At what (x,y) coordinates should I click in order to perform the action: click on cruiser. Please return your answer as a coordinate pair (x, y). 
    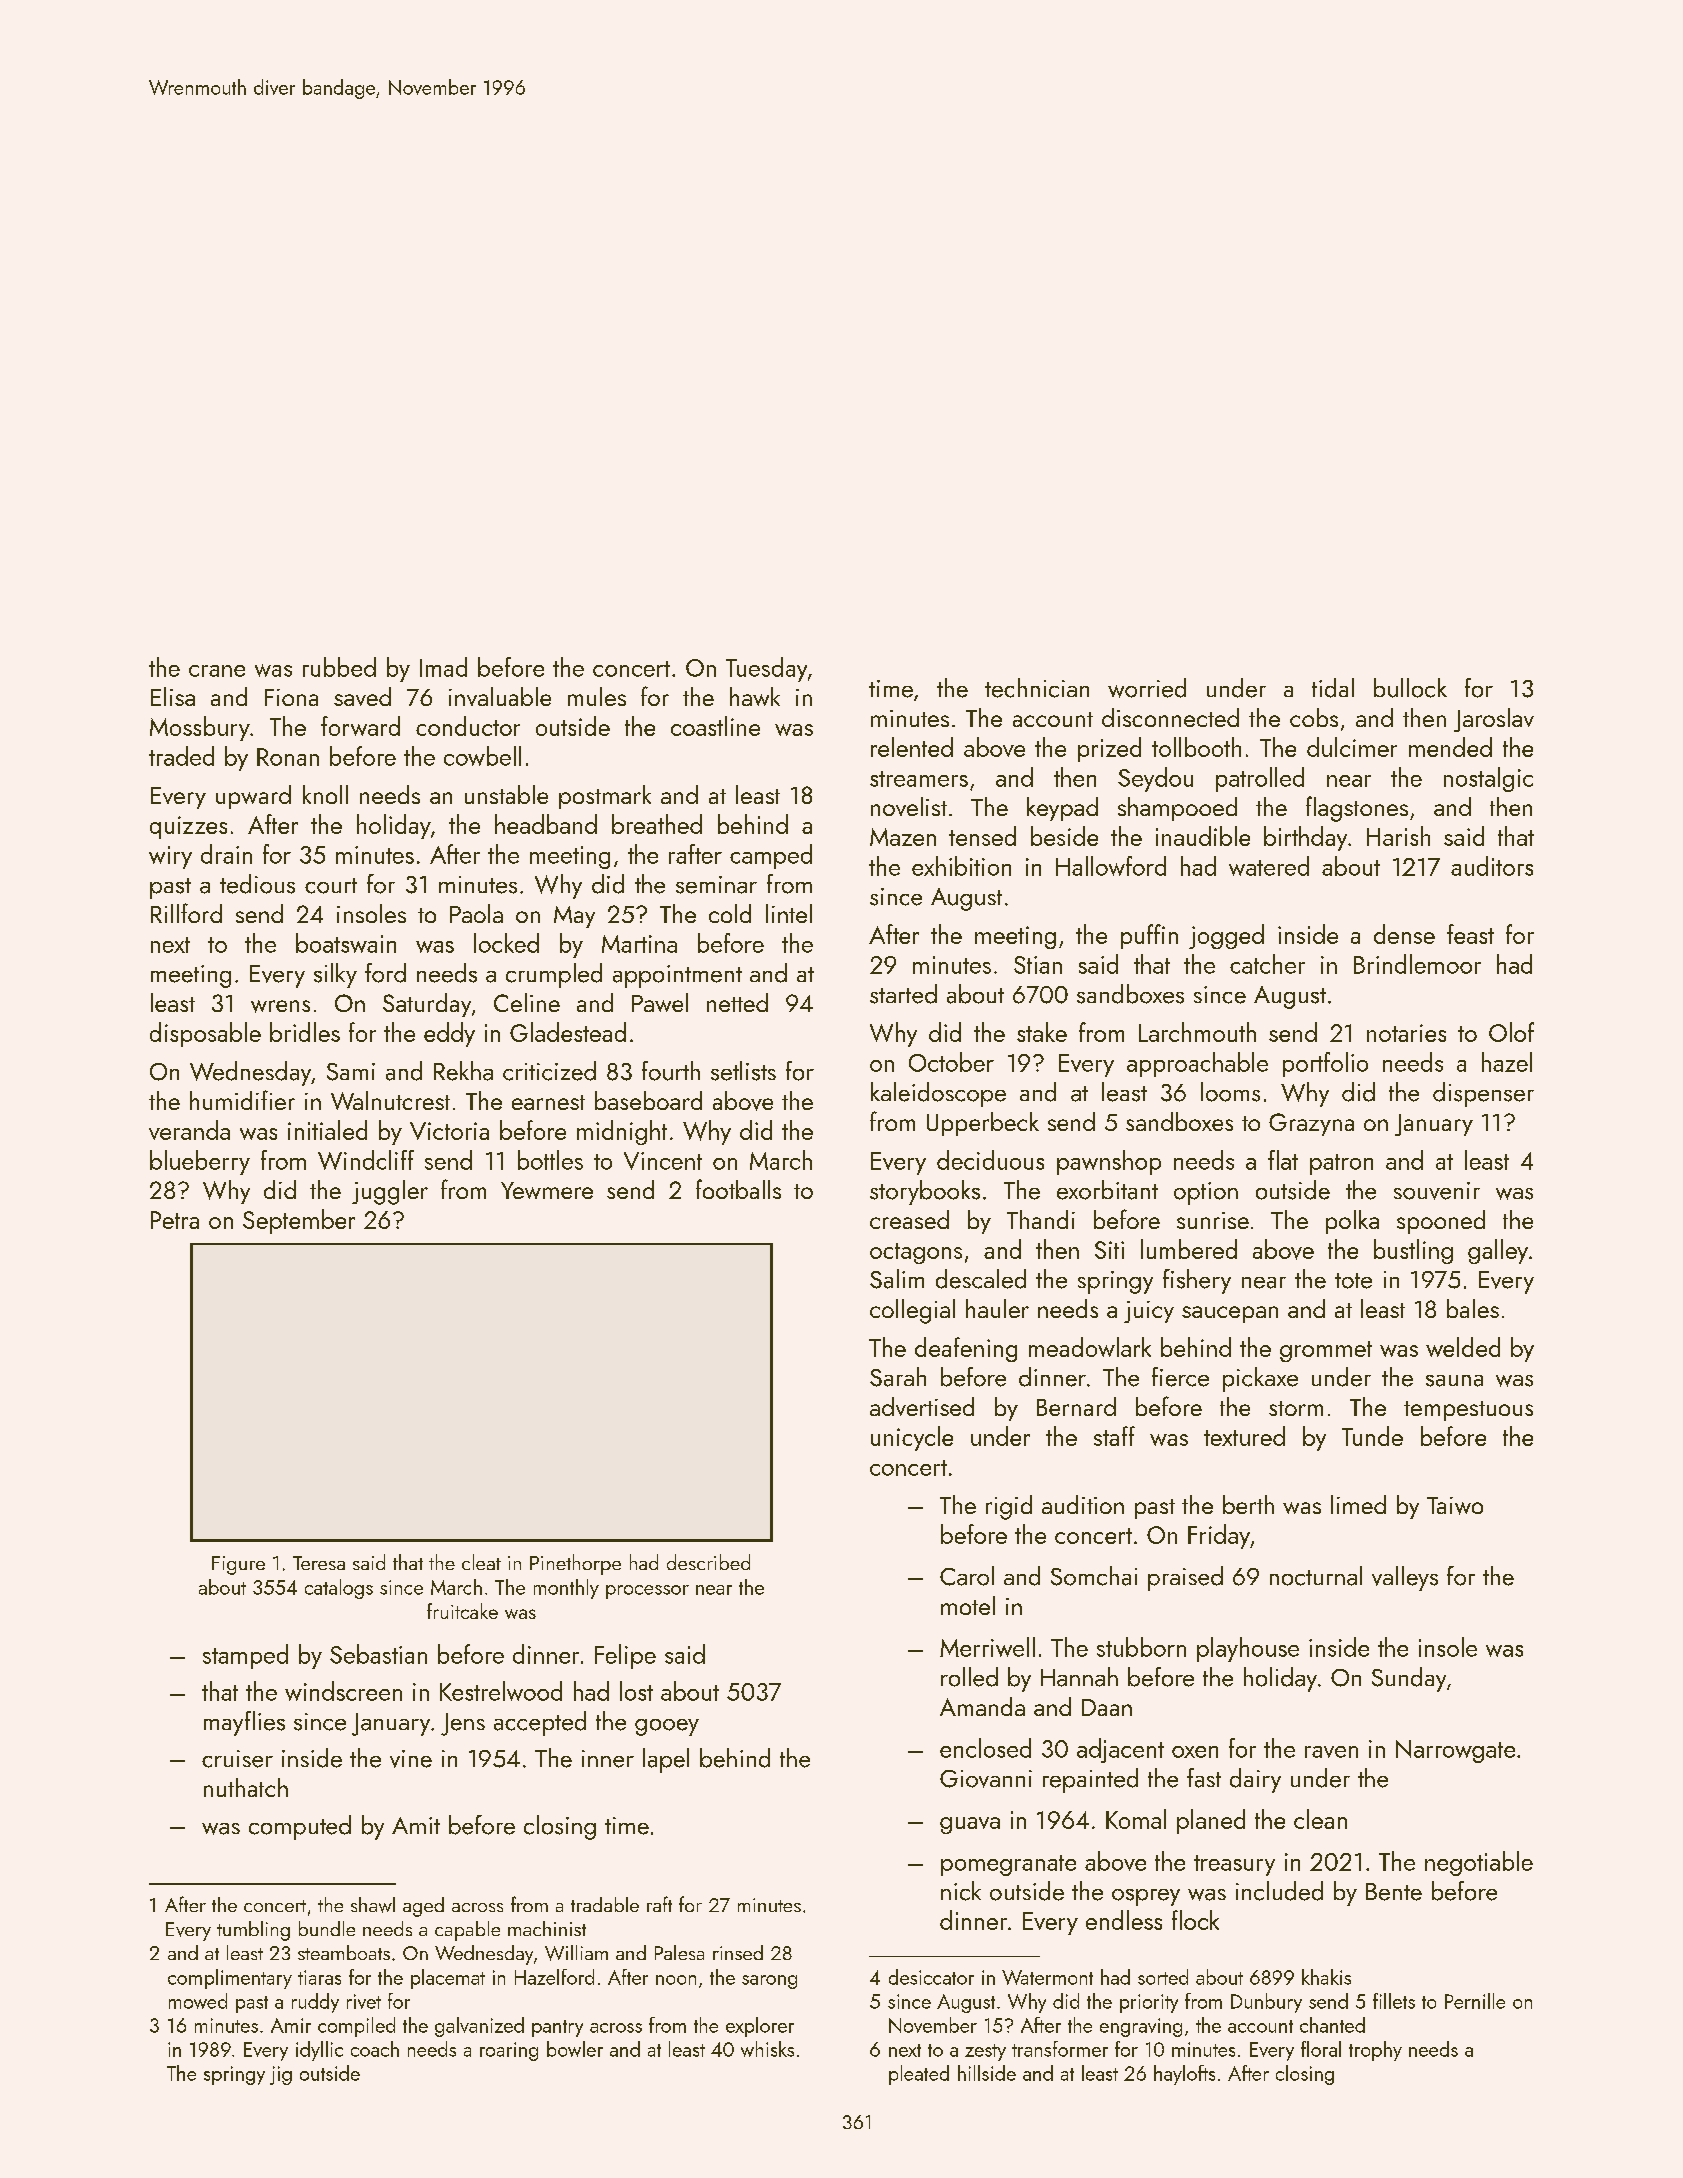
    Looking at the image, I should click on (237, 1759).
